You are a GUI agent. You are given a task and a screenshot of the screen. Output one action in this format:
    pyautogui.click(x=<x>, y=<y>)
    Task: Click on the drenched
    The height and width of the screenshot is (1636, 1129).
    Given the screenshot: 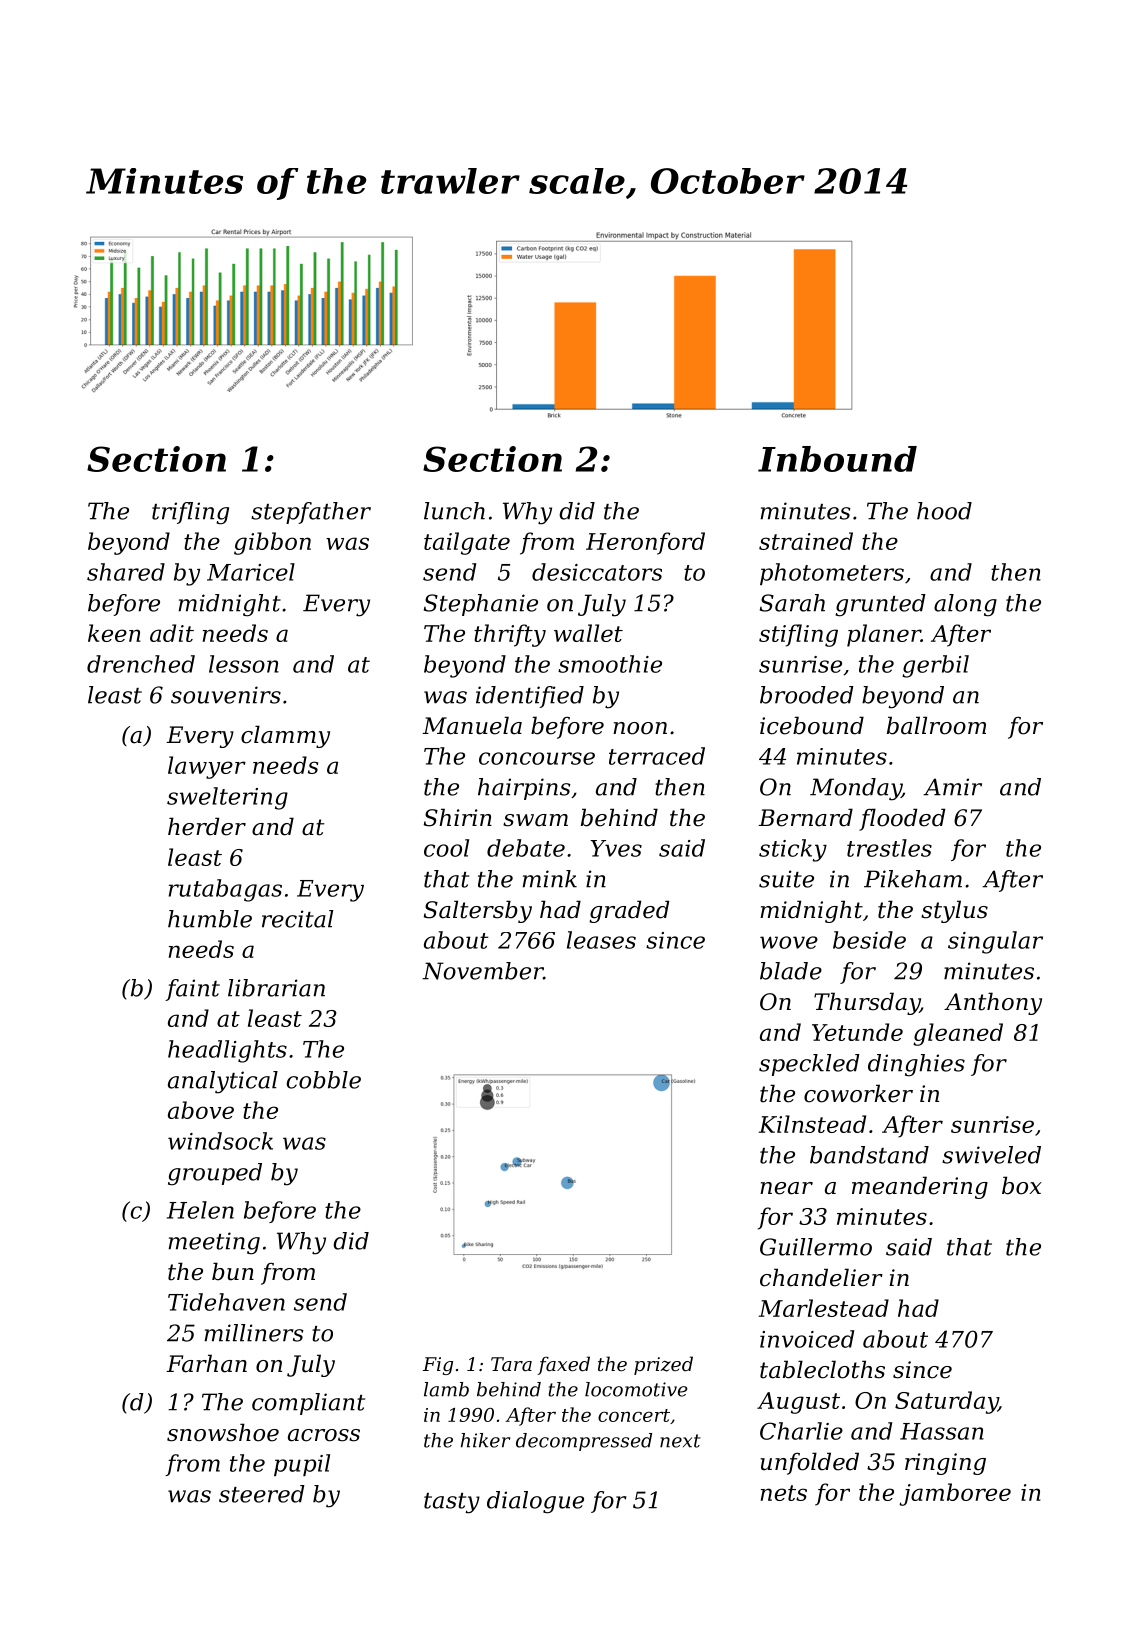 What is the action you would take?
    pyautogui.click(x=141, y=664)
